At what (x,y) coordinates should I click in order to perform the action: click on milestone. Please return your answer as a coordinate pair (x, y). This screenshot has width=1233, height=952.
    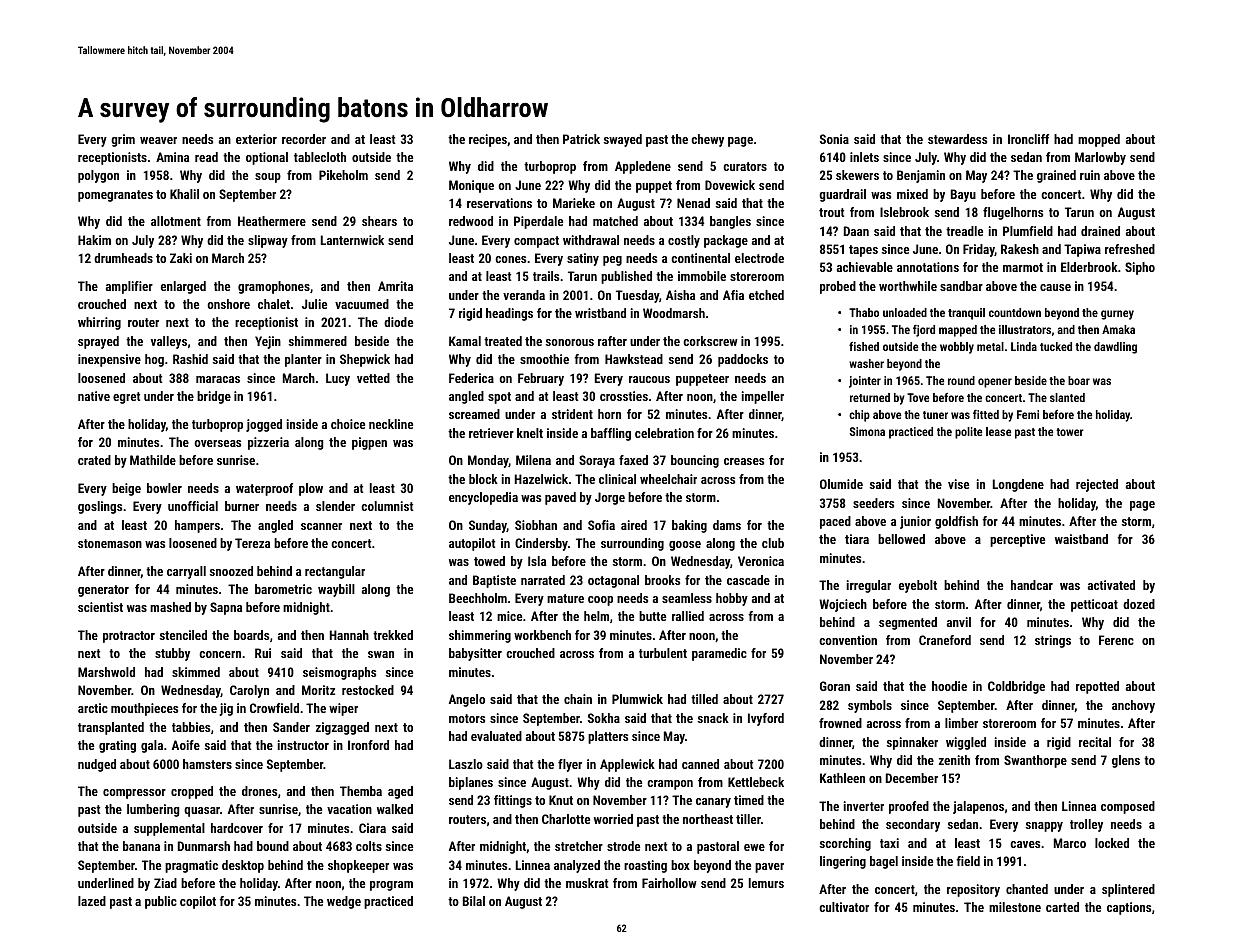
    Looking at the image, I should click on (1015, 907).
